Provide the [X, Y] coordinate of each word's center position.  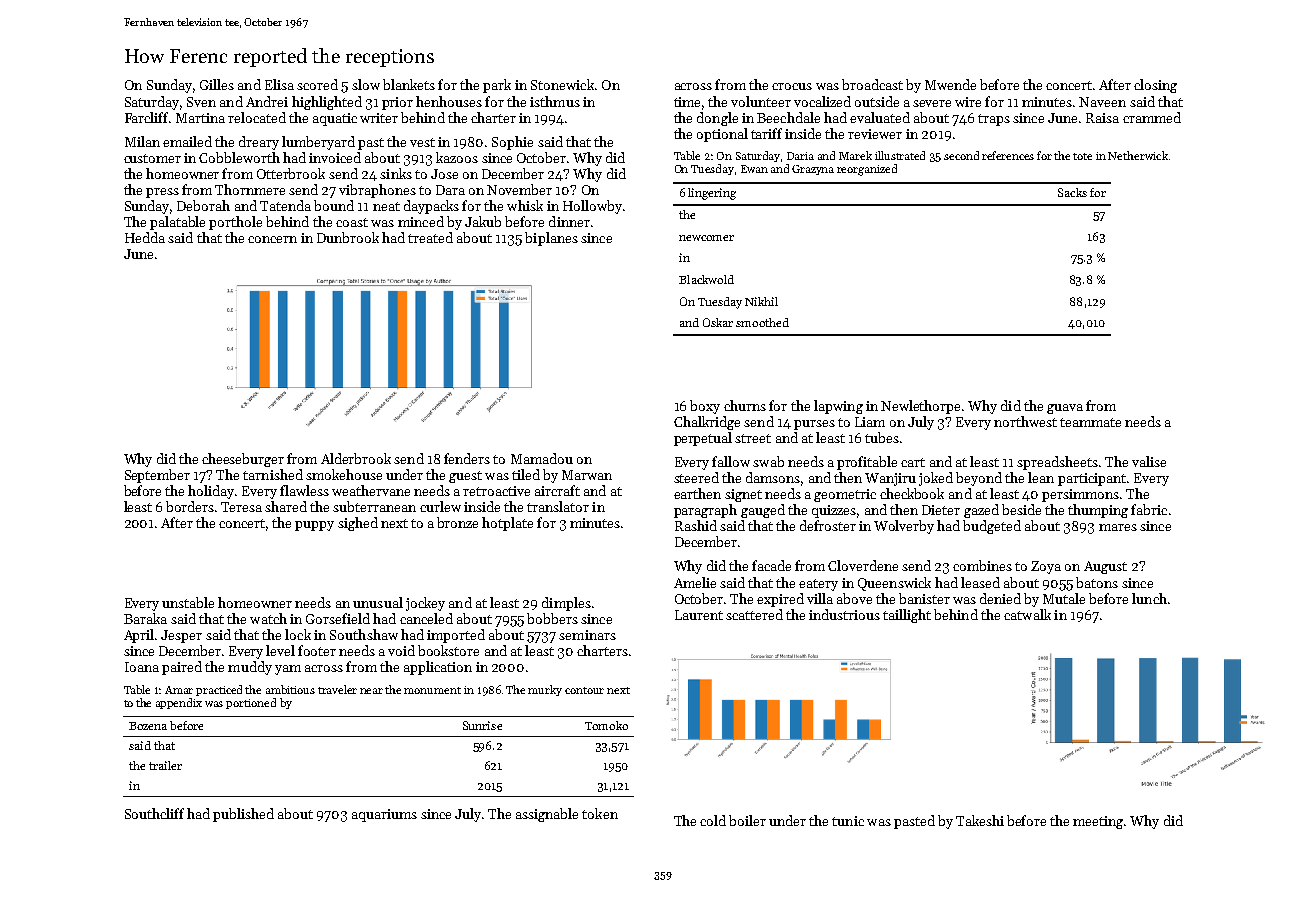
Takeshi [980, 820]
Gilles [217, 84]
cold [713, 820]
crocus [792, 86]
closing [1155, 86]
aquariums [384, 815]
